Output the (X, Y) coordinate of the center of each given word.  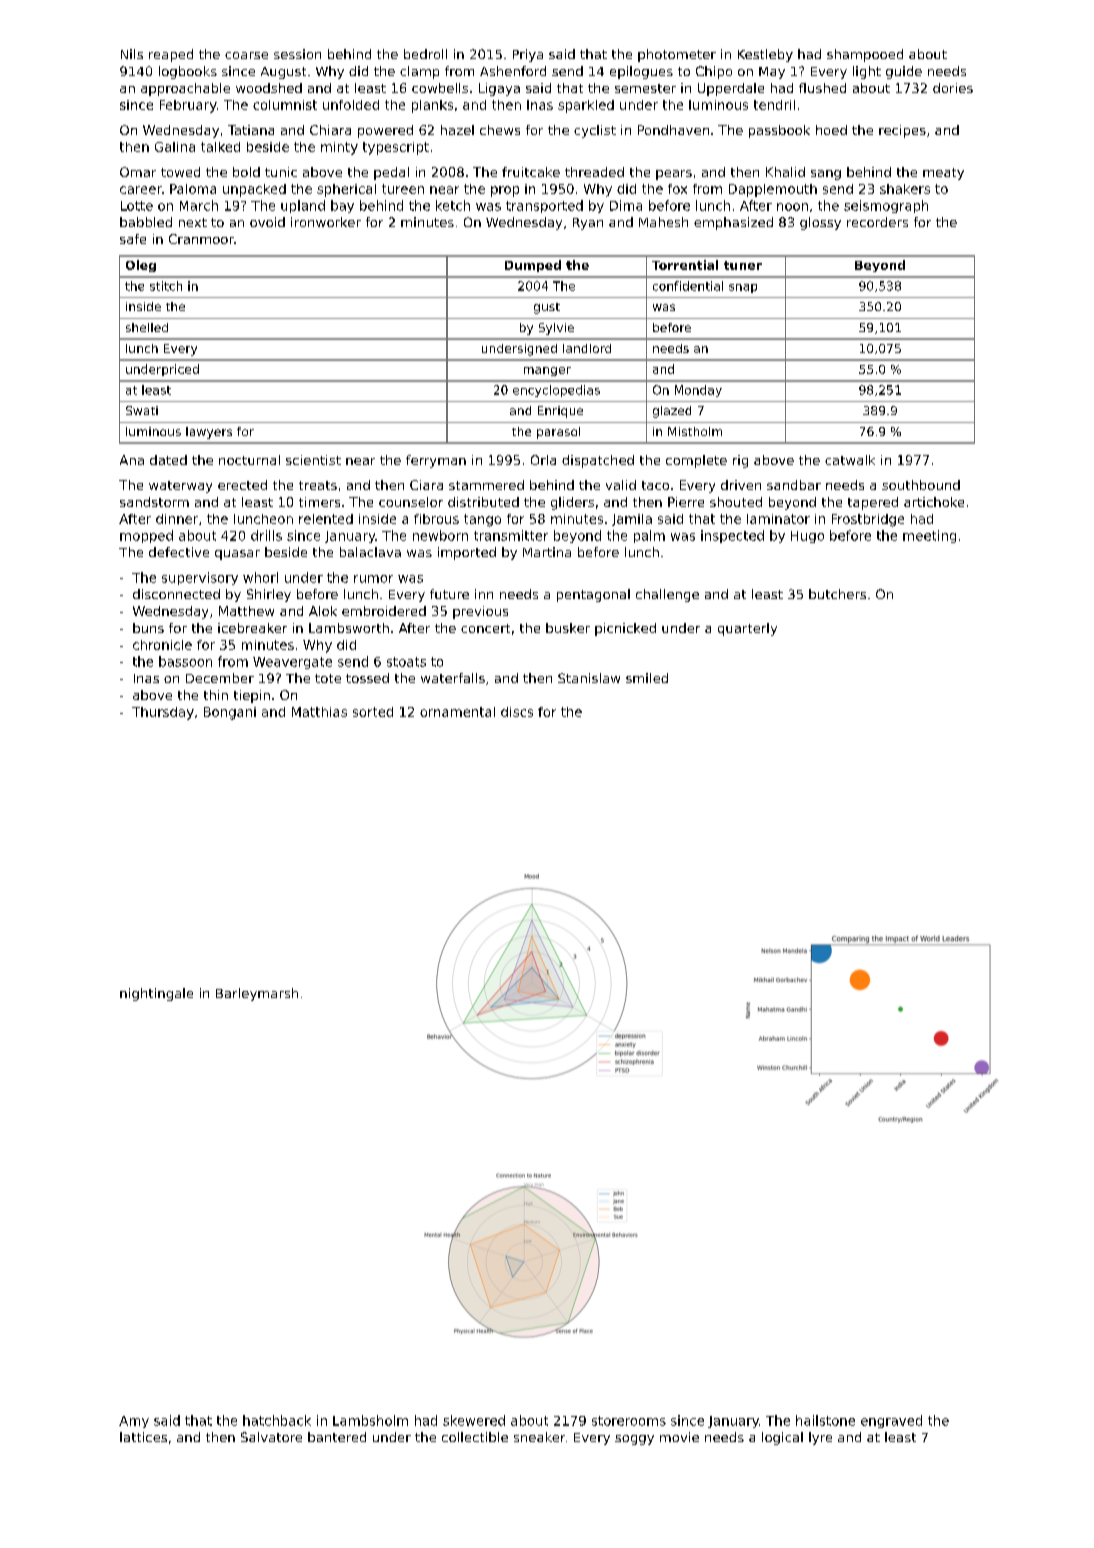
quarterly (747, 629)
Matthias (319, 712)
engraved (891, 1421)
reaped (171, 55)
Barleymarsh (257, 994)
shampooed (865, 55)
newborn (440, 535)
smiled (647, 678)
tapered (873, 503)
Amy (134, 1422)
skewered (474, 1420)
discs (517, 712)
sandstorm (154, 502)
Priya (528, 55)
